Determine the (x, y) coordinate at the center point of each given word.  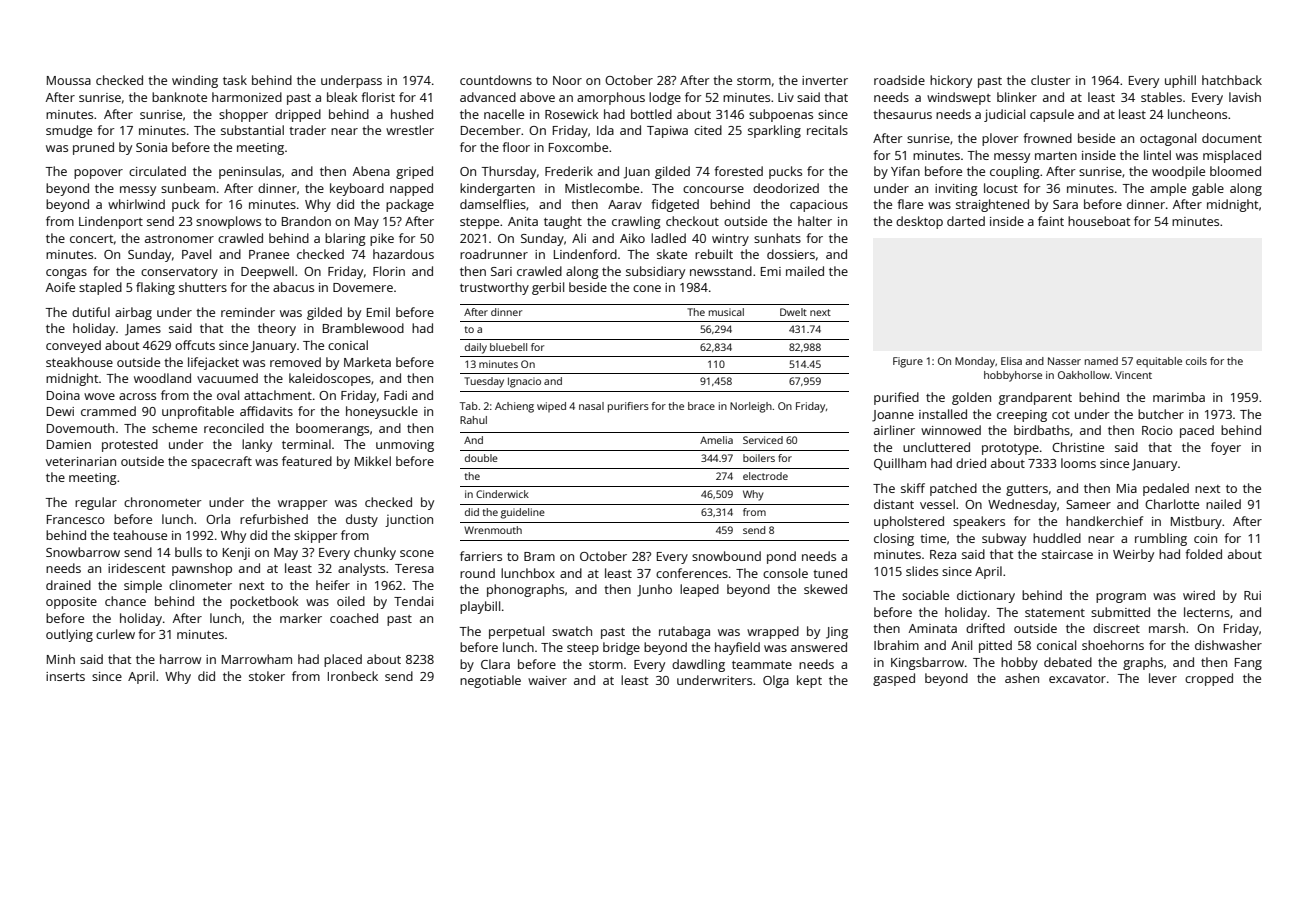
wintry (730, 240)
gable (1208, 189)
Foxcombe (578, 147)
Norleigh (751, 407)
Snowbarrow (83, 552)
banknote (179, 97)
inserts (65, 676)
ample (1168, 189)
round (477, 573)
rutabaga (684, 632)
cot (1061, 415)
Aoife (60, 287)
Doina (63, 395)
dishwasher (1228, 645)
